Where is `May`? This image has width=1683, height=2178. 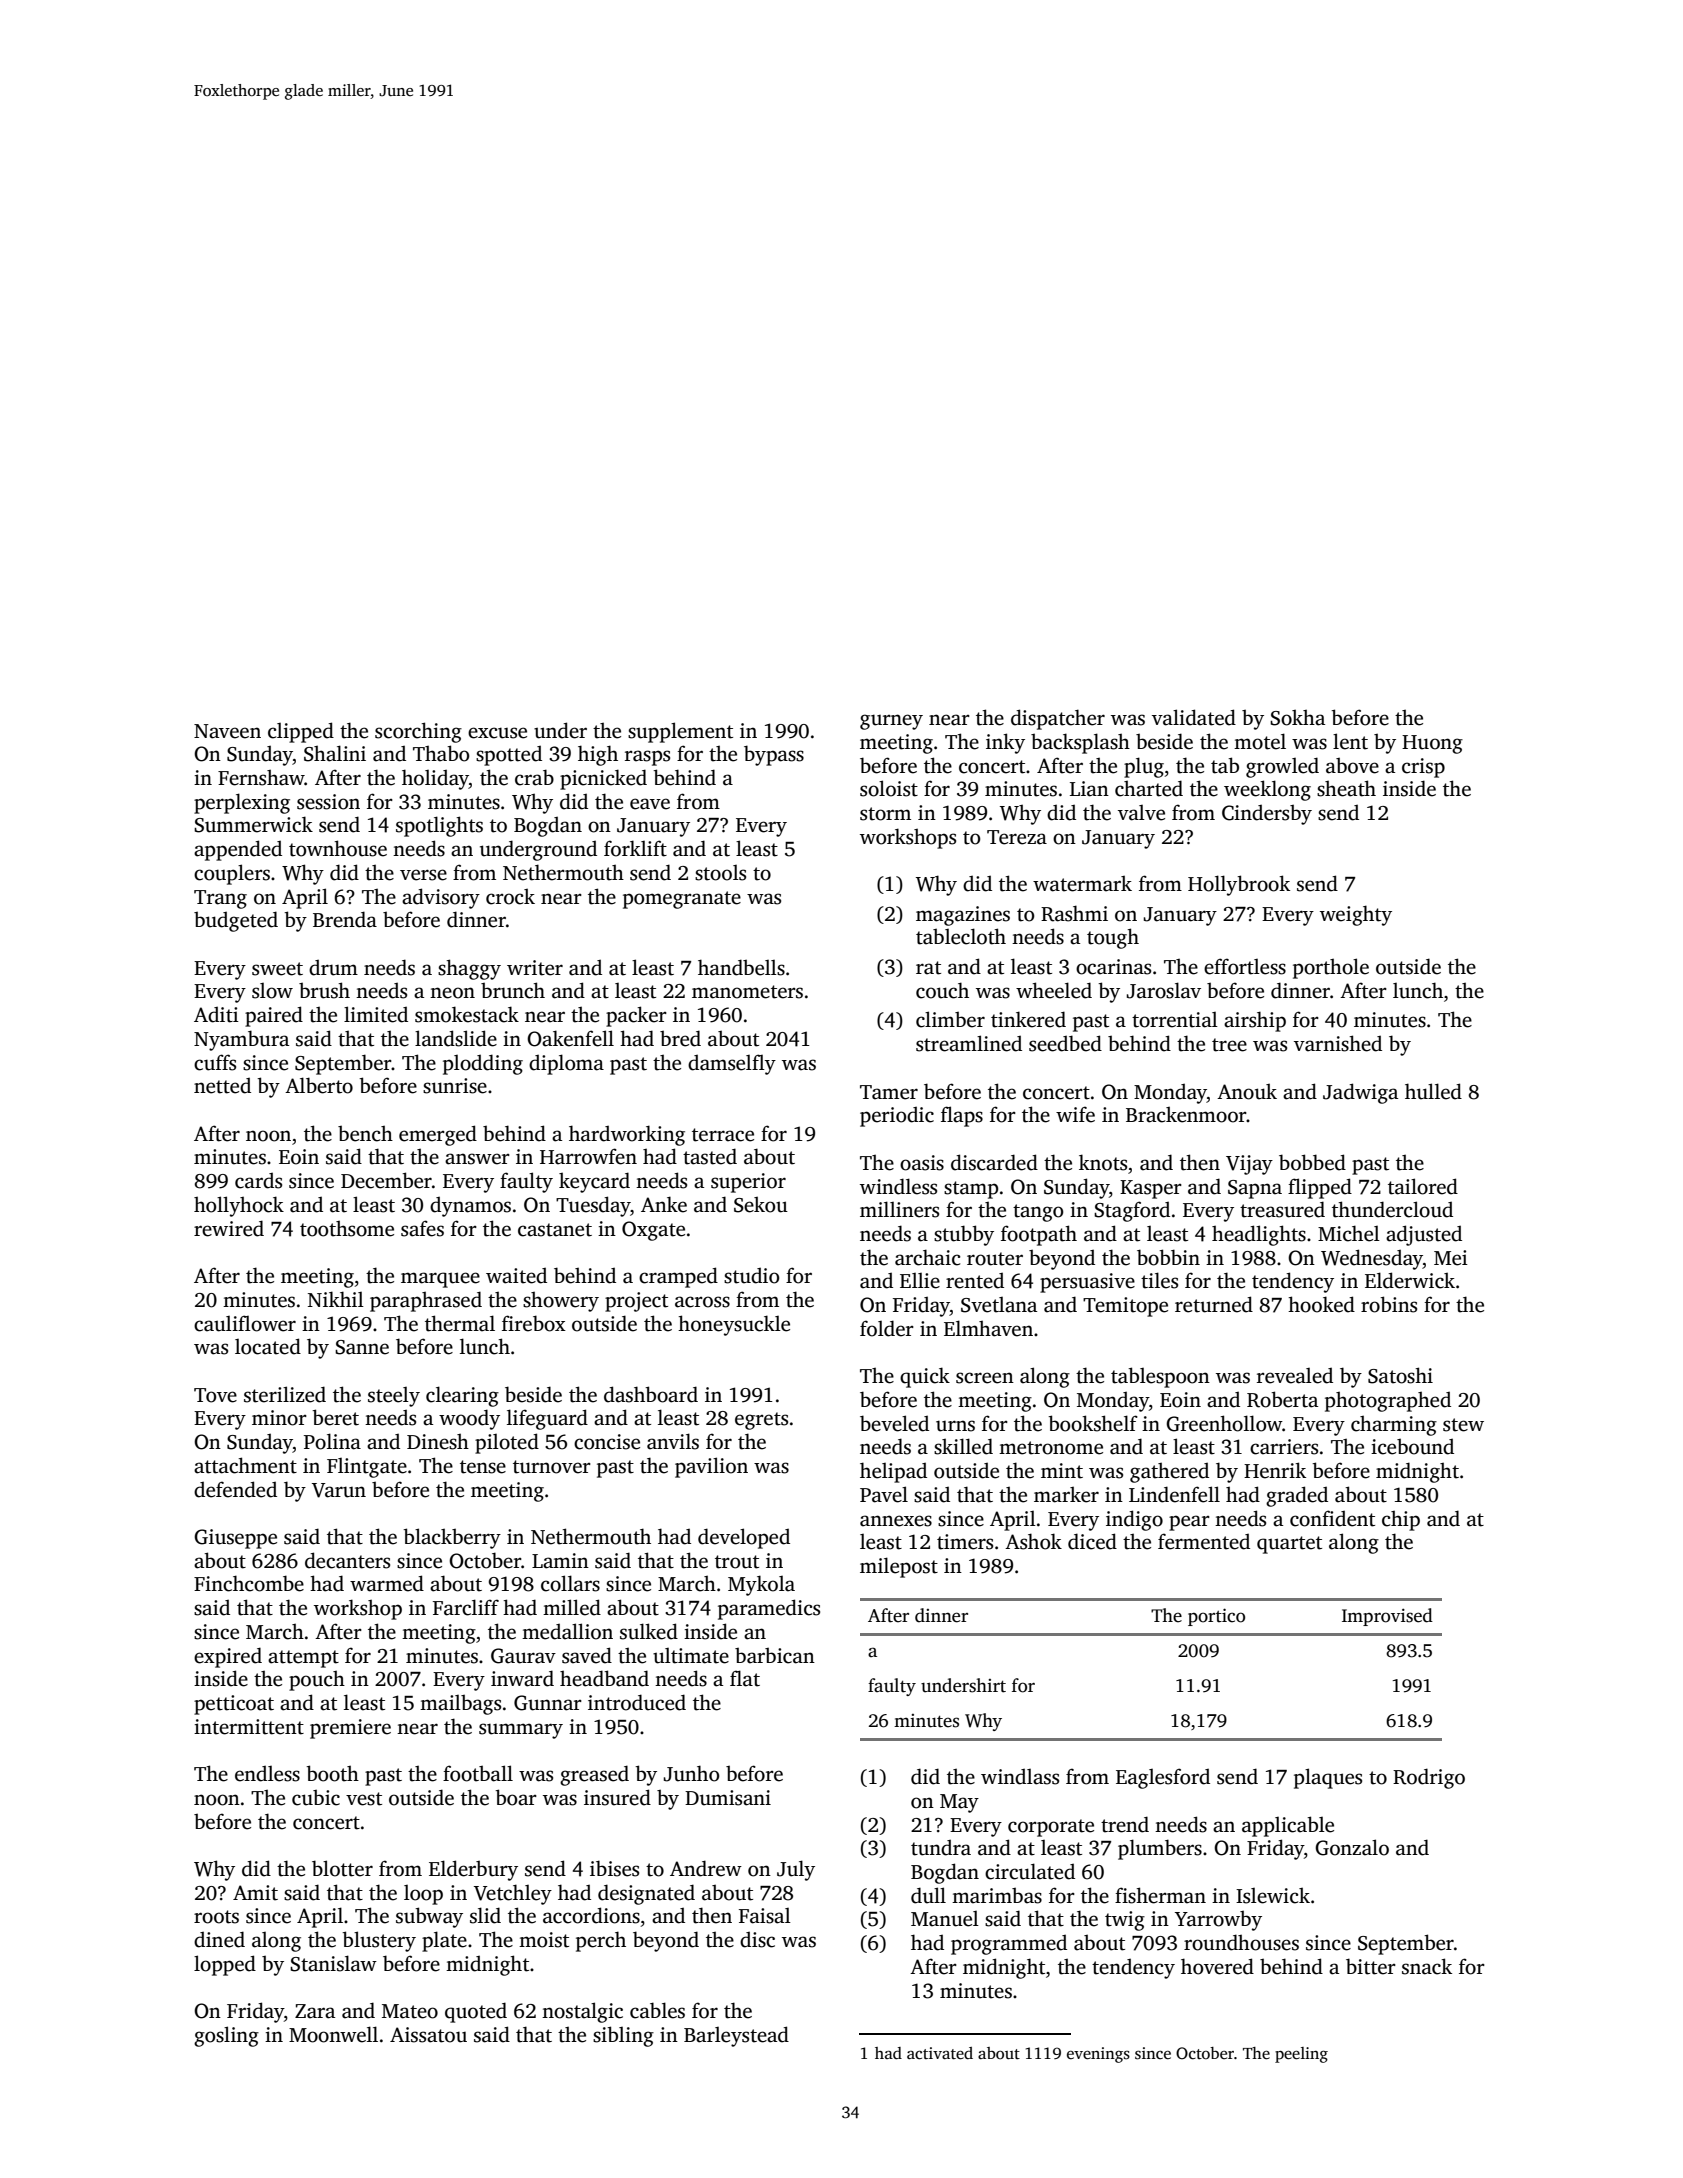 May is located at coordinates (959, 1803).
